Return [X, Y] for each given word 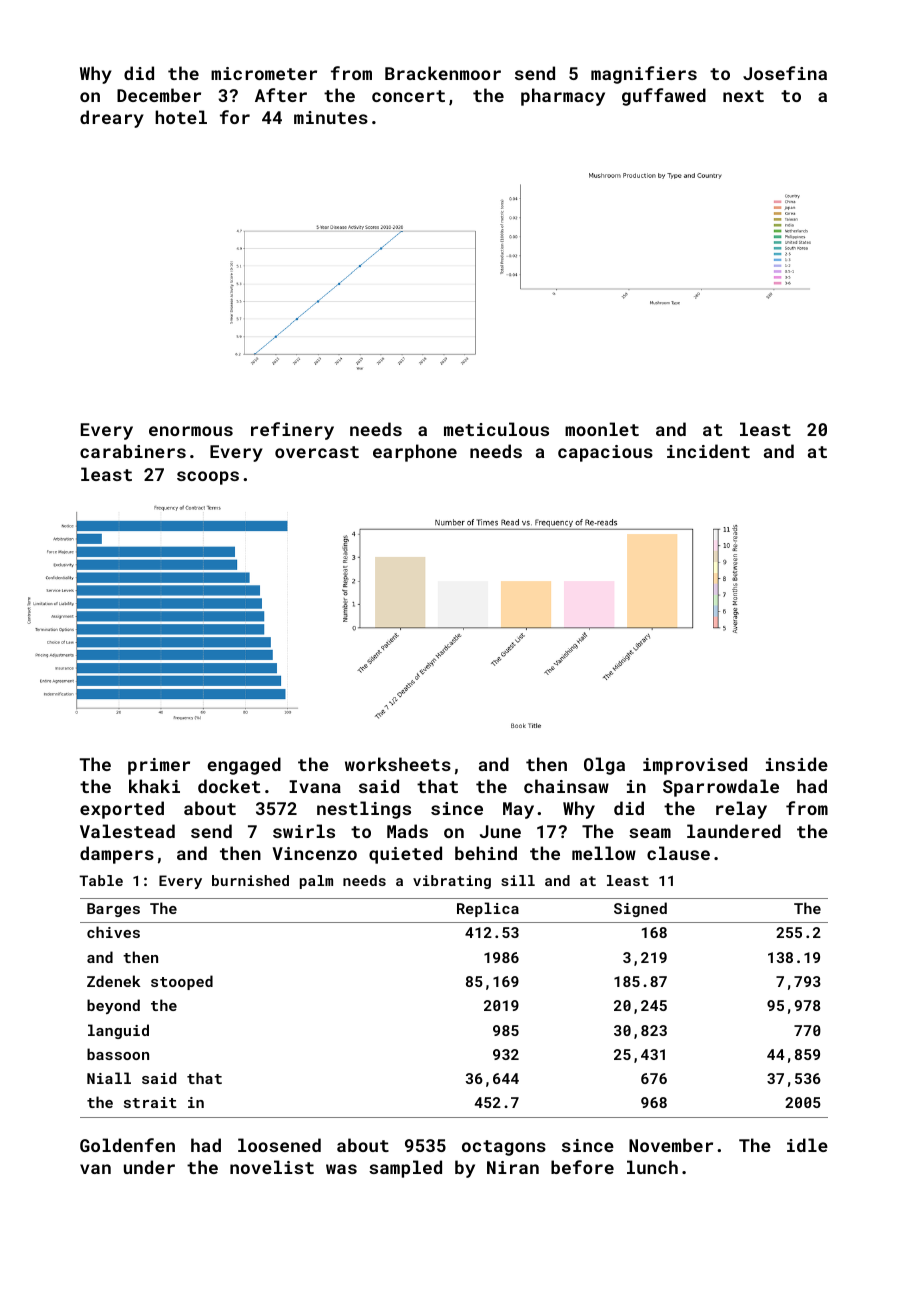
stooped [182, 982]
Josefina [785, 73]
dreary [112, 119]
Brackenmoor [443, 73]
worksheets [398, 764]
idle [807, 1145]
